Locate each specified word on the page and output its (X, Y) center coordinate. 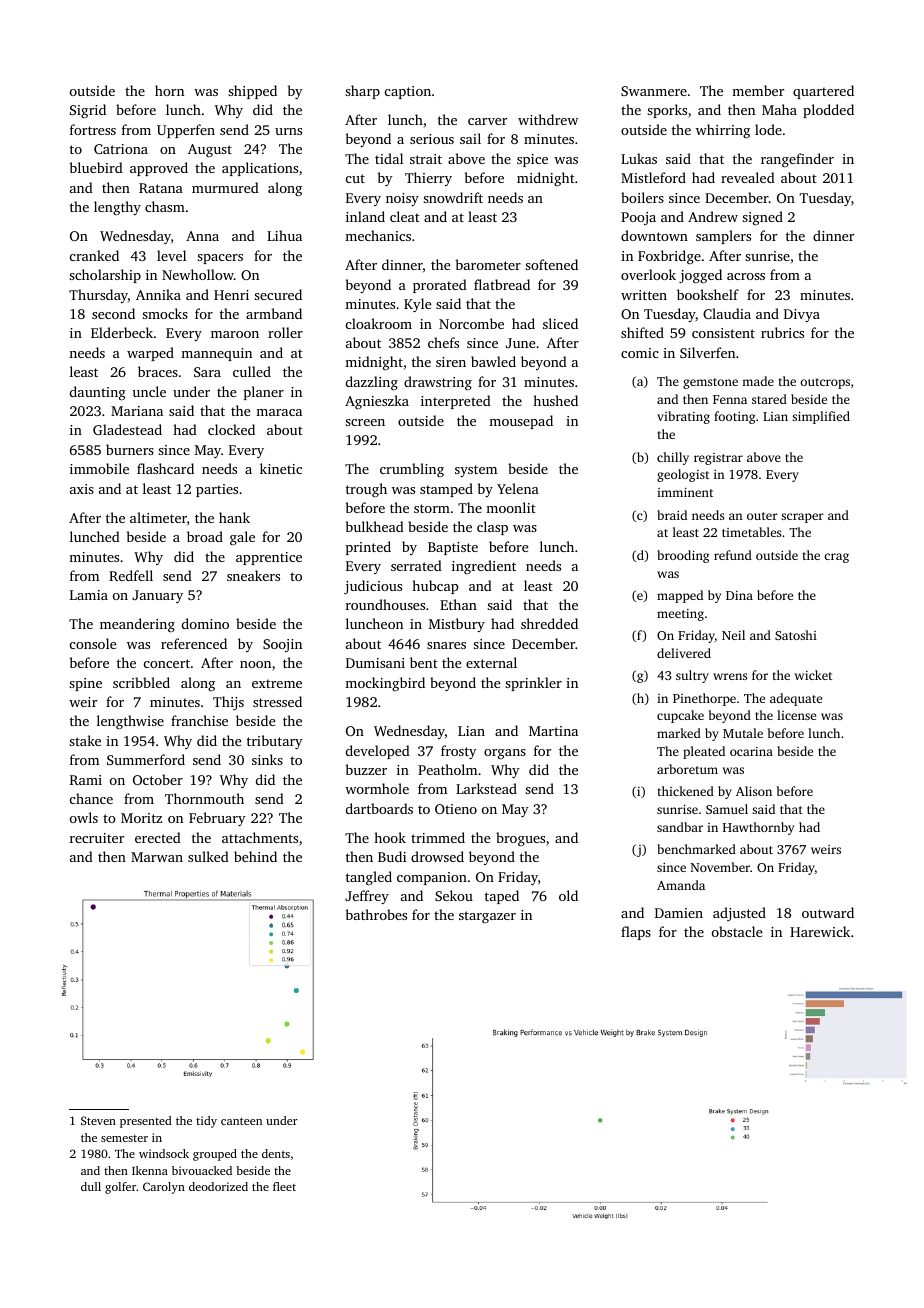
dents (276, 1153)
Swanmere (654, 91)
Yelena (518, 488)
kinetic (281, 468)
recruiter (97, 838)
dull (91, 1186)
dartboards (379, 808)
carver (487, 121)
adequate (796, 699)
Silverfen (707, 352)
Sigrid (88, 111)
